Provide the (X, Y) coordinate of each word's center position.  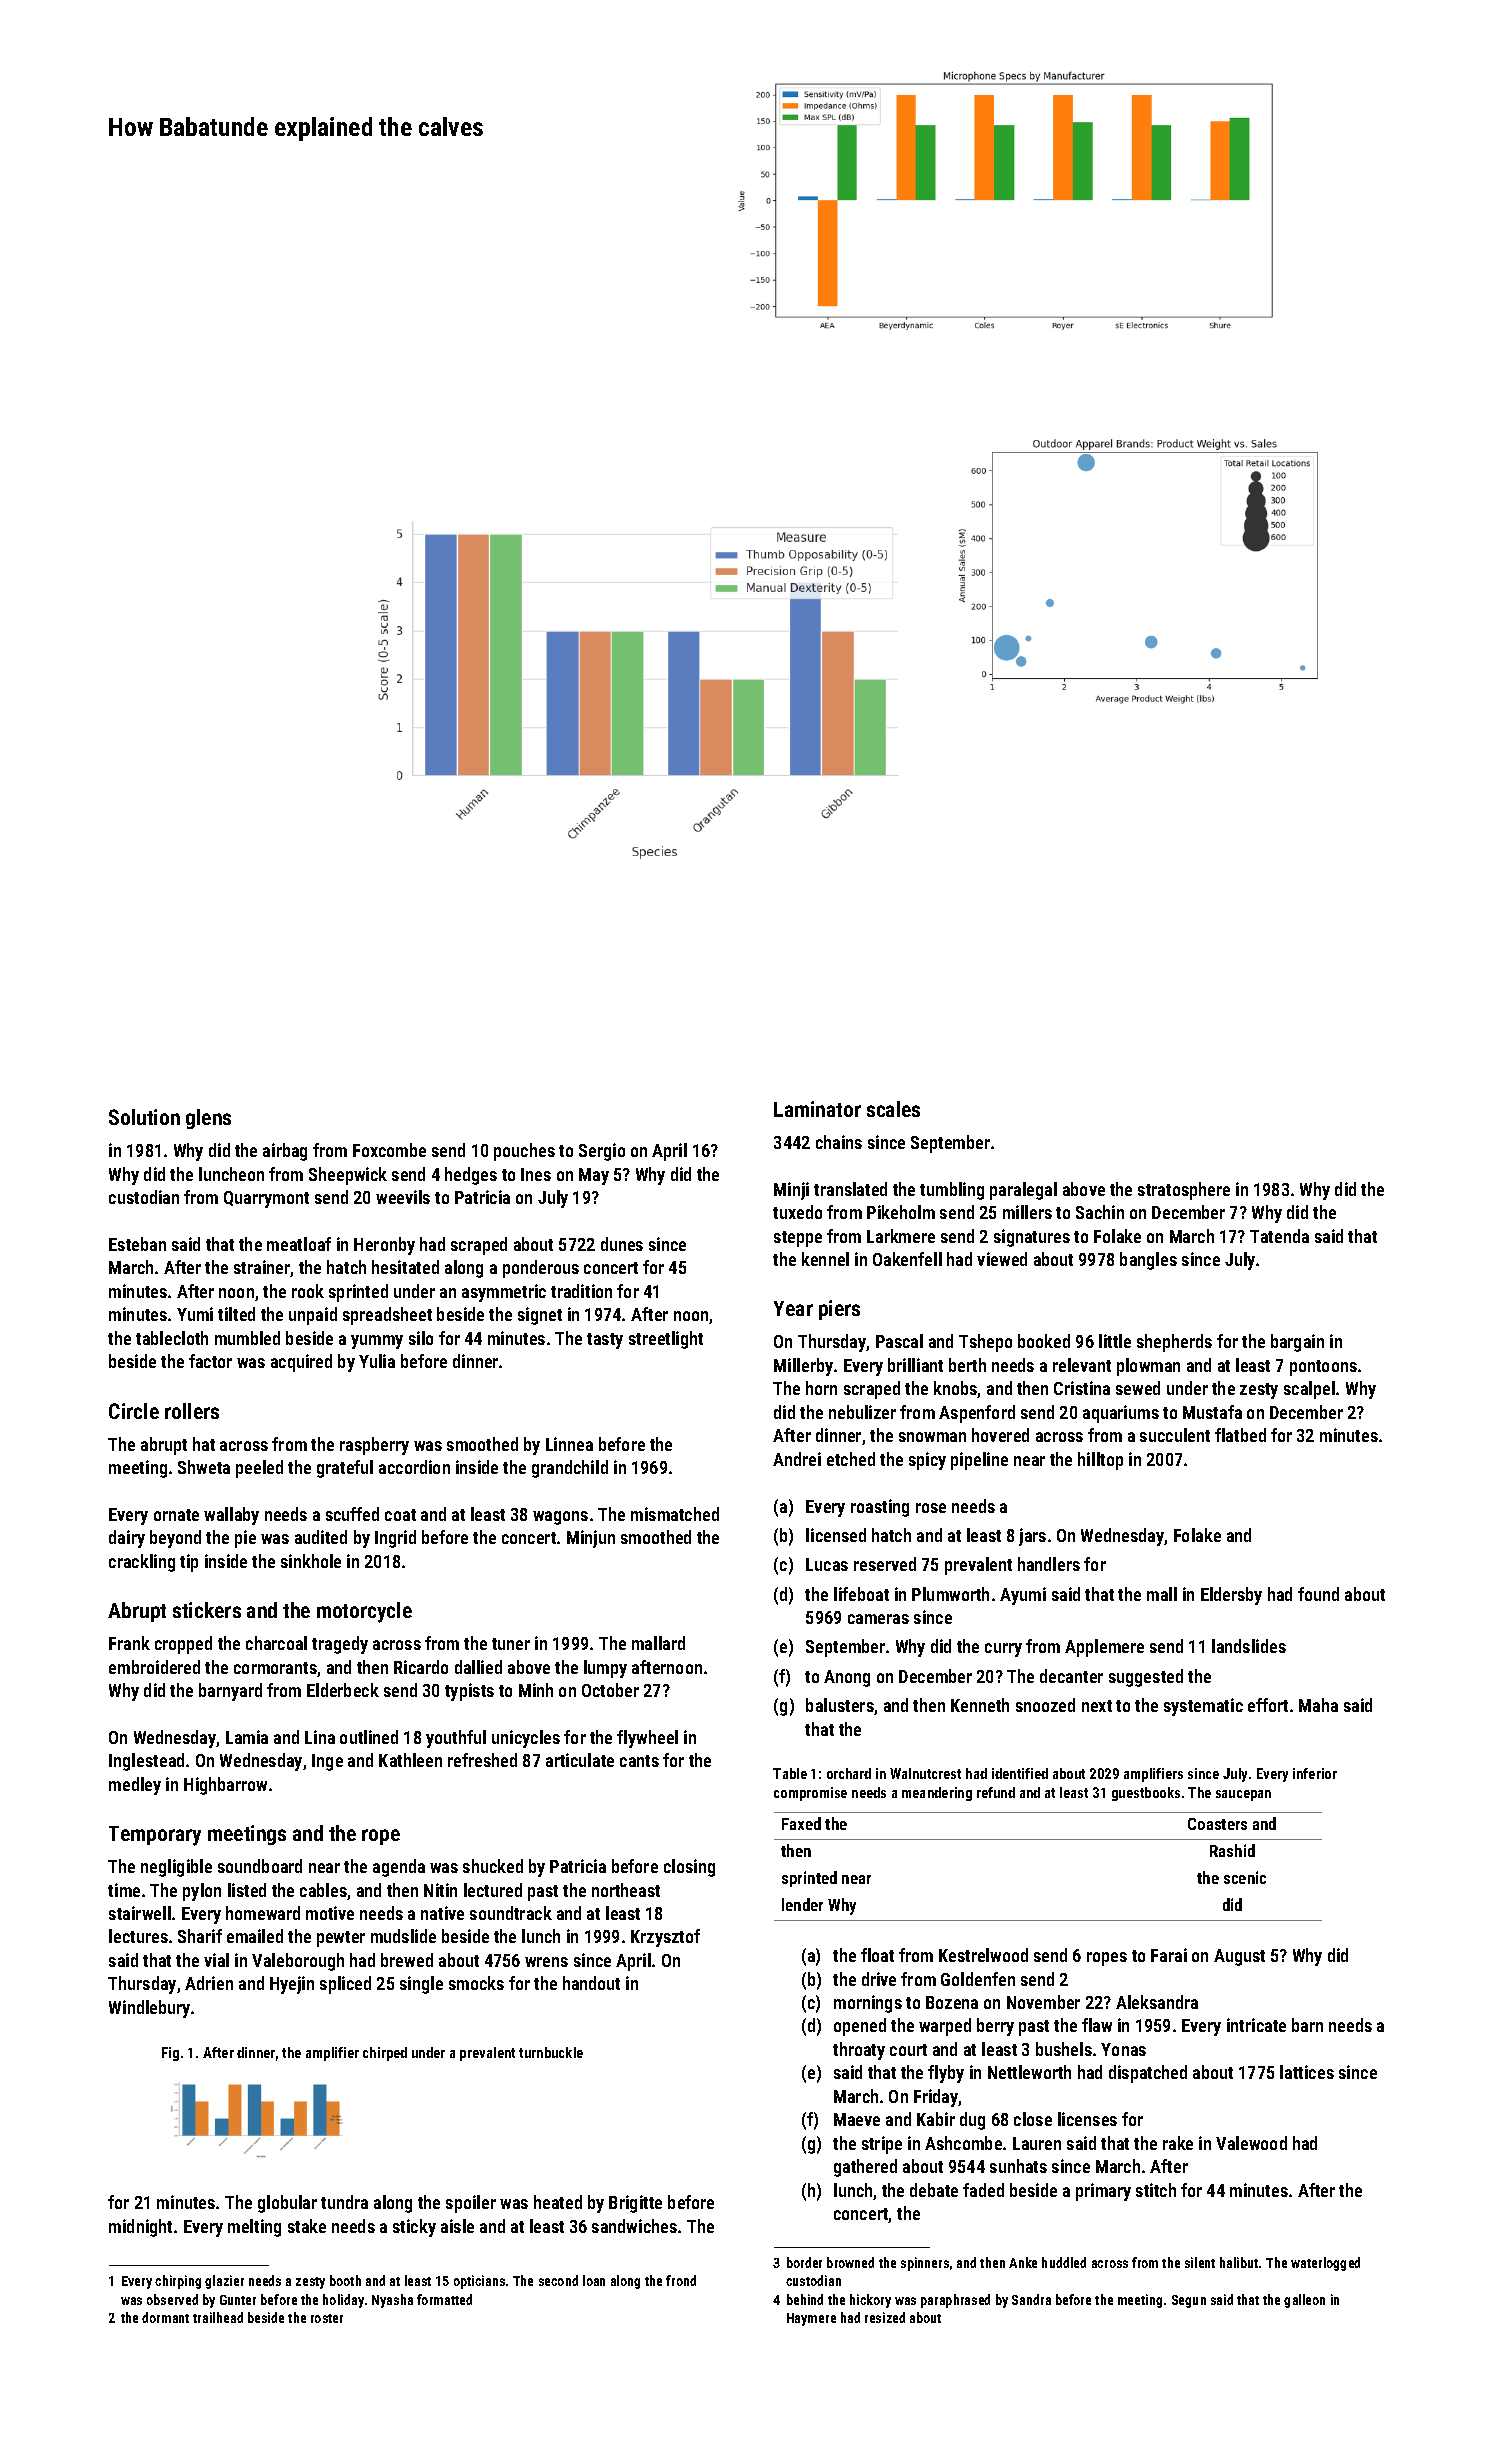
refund (996, 1792)
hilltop (1100, 1461)
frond (681, 2280)
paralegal (1023, 1191)
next (1097, 1706)
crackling (142, 1563)
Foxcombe (389, 1150)
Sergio (602, 1152)
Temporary (155, 1836)
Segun (1189, 2301)
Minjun (591, 1539)
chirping (178, 2282)
